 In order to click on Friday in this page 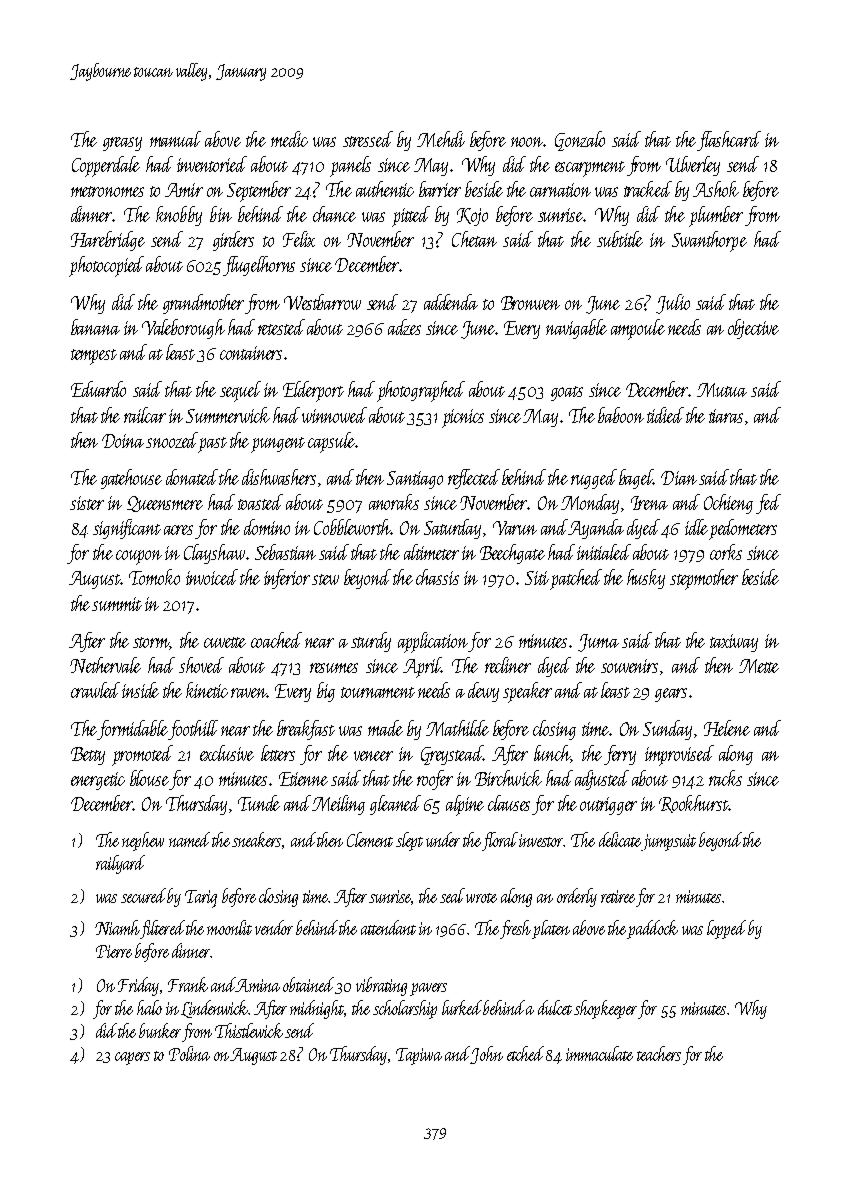, I will do `click(138, 986)`.
